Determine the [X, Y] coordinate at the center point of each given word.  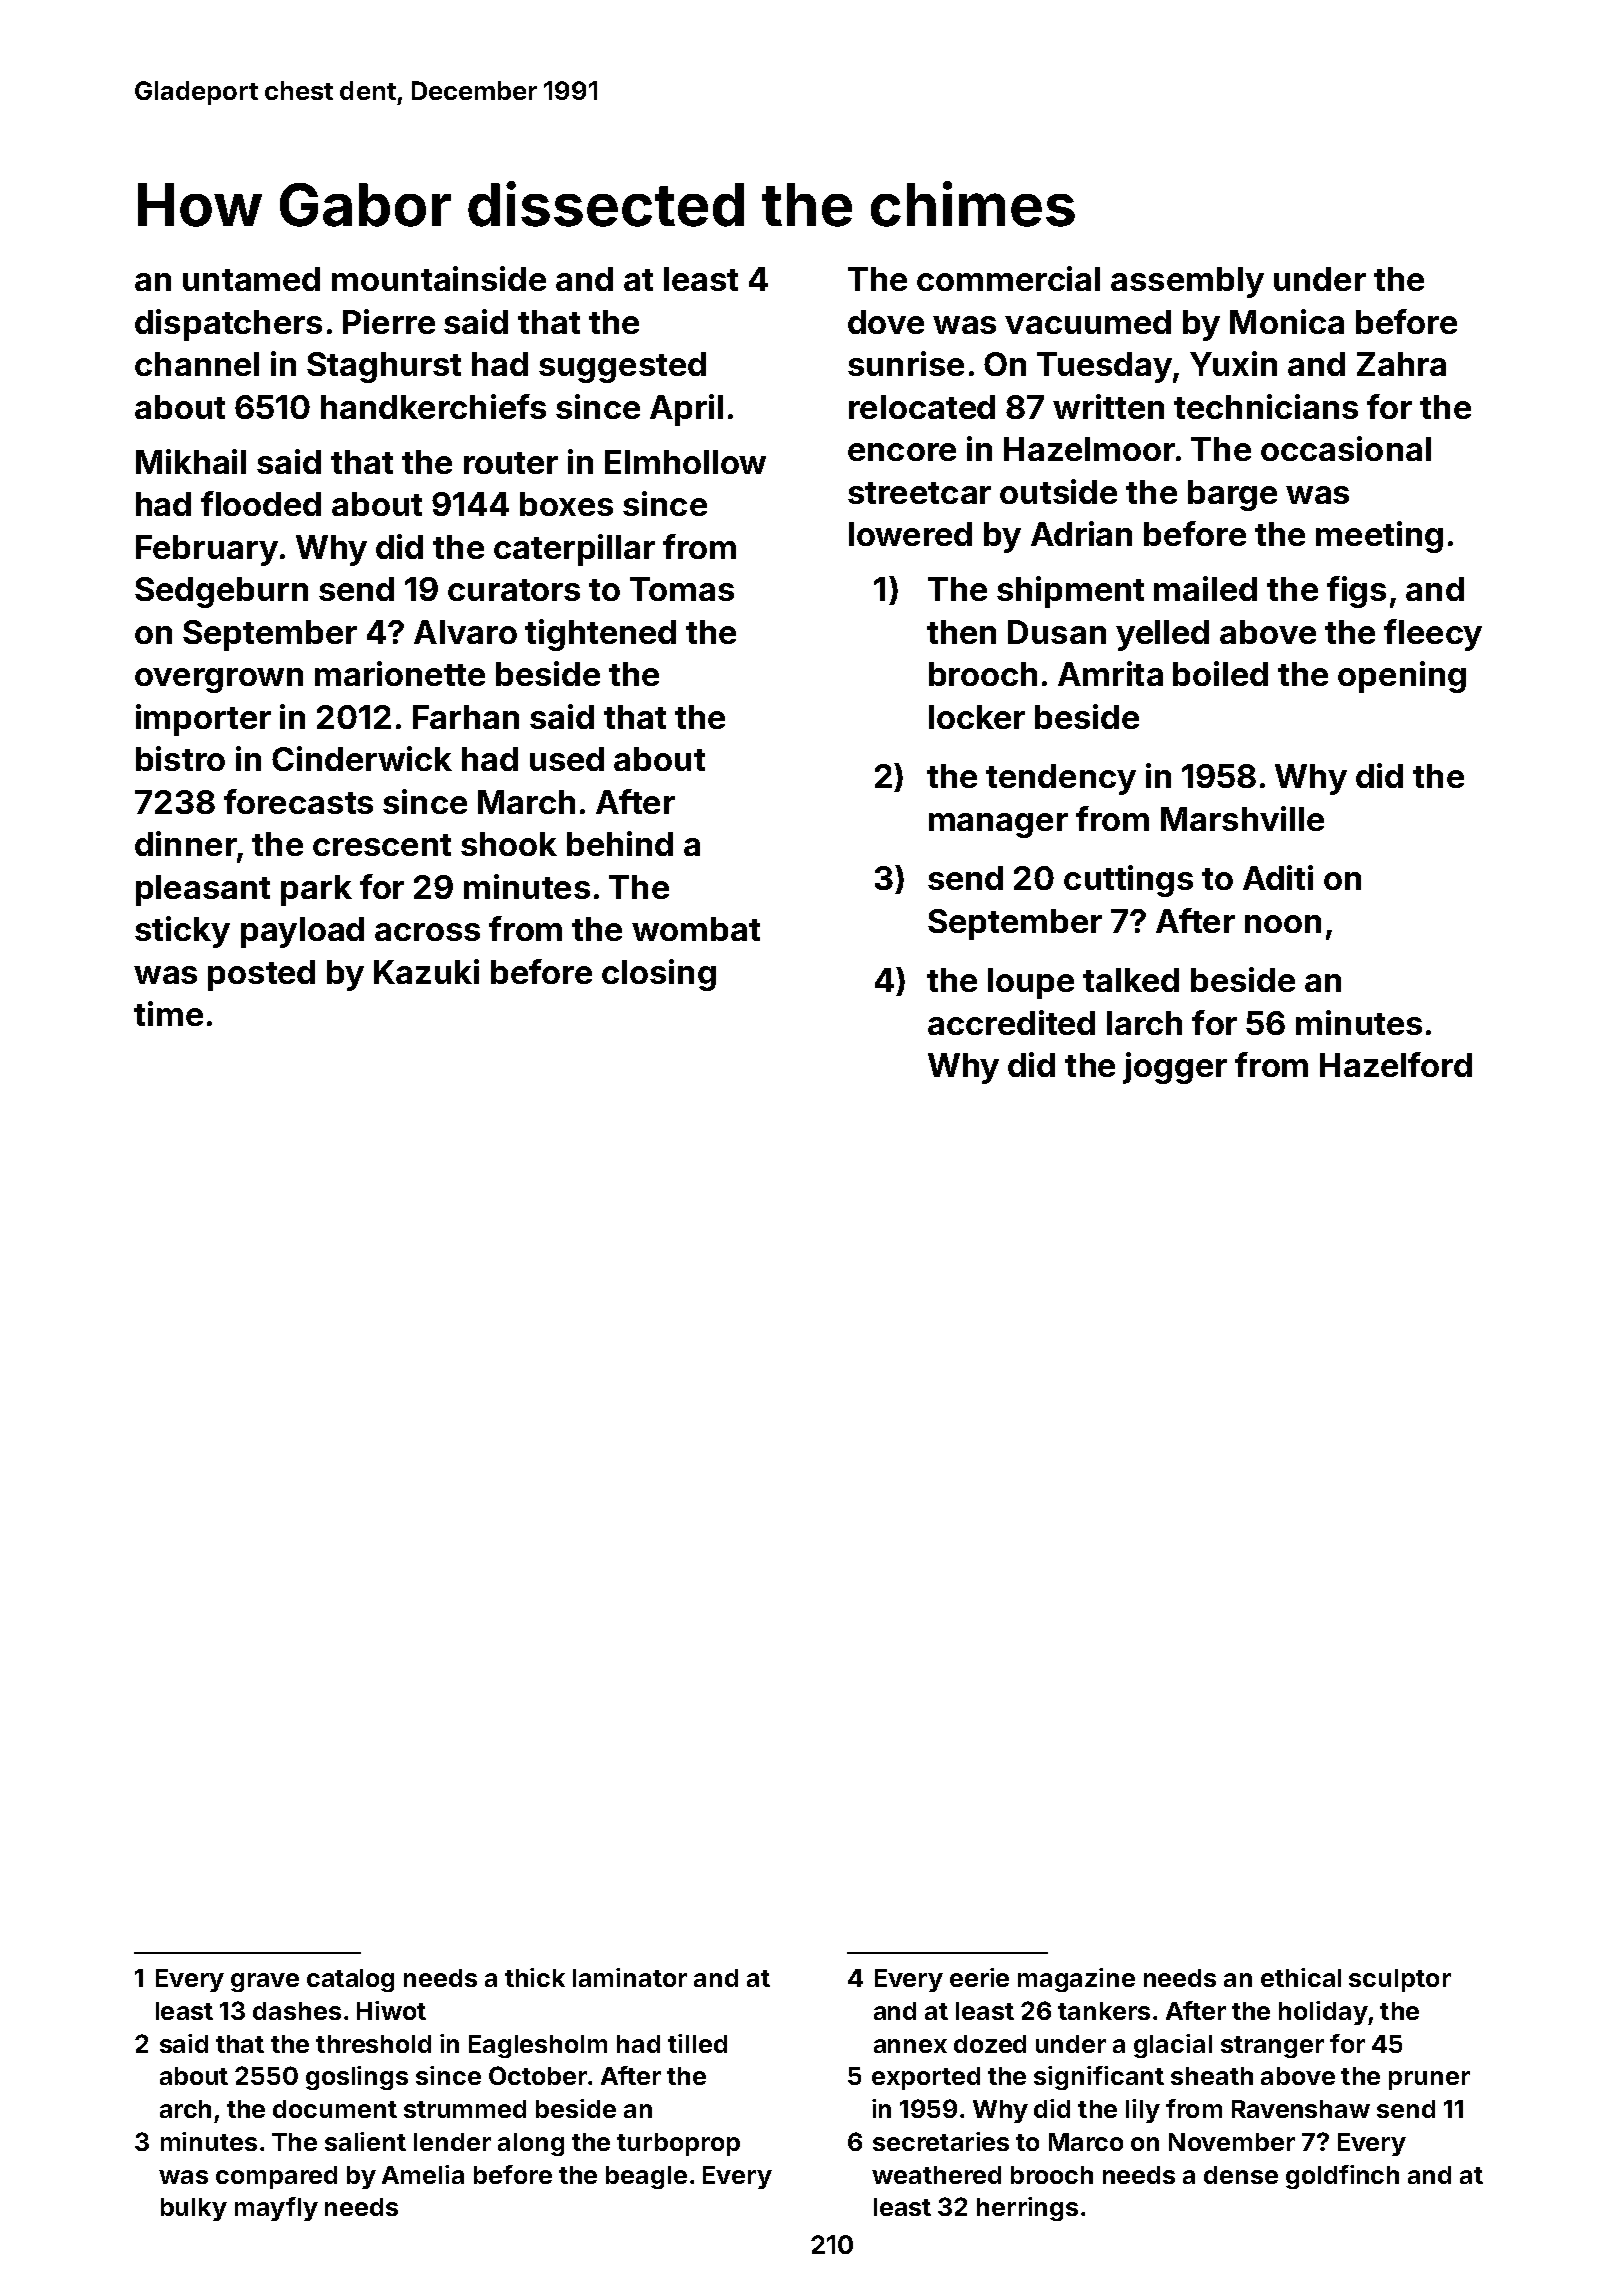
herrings [1027, 2209]
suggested [622, 367]
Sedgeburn [221, 592]
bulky [194, 2209]
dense [1241, 2175]
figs [1356, 592]
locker [977, 717]
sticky [182, 932]
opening [1402, 677]
